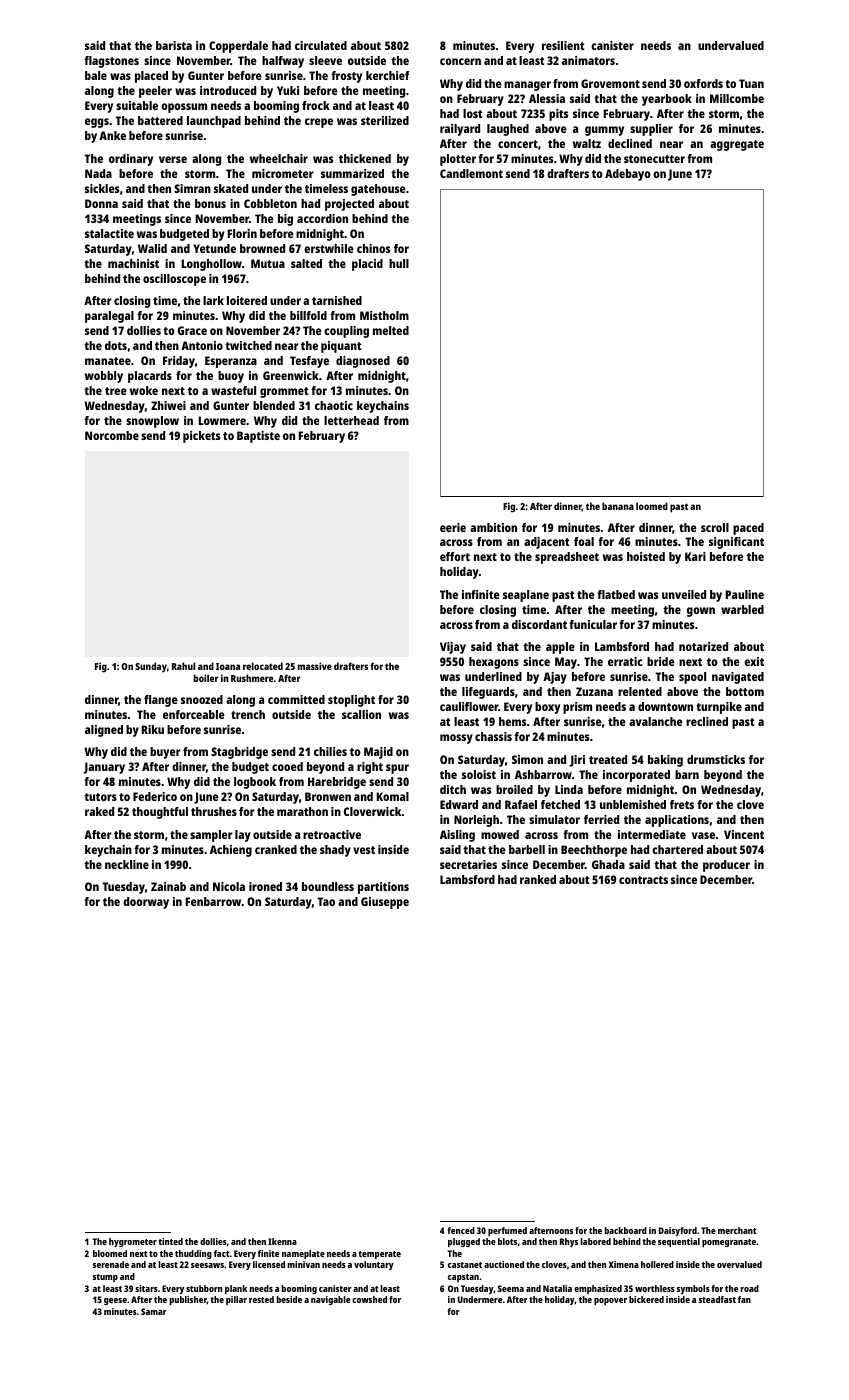 The width and height of the screenshot is (849, 1400). Describe the element at coordinates (111, 62) in the screenshot. I see `flagstones` at that location.
